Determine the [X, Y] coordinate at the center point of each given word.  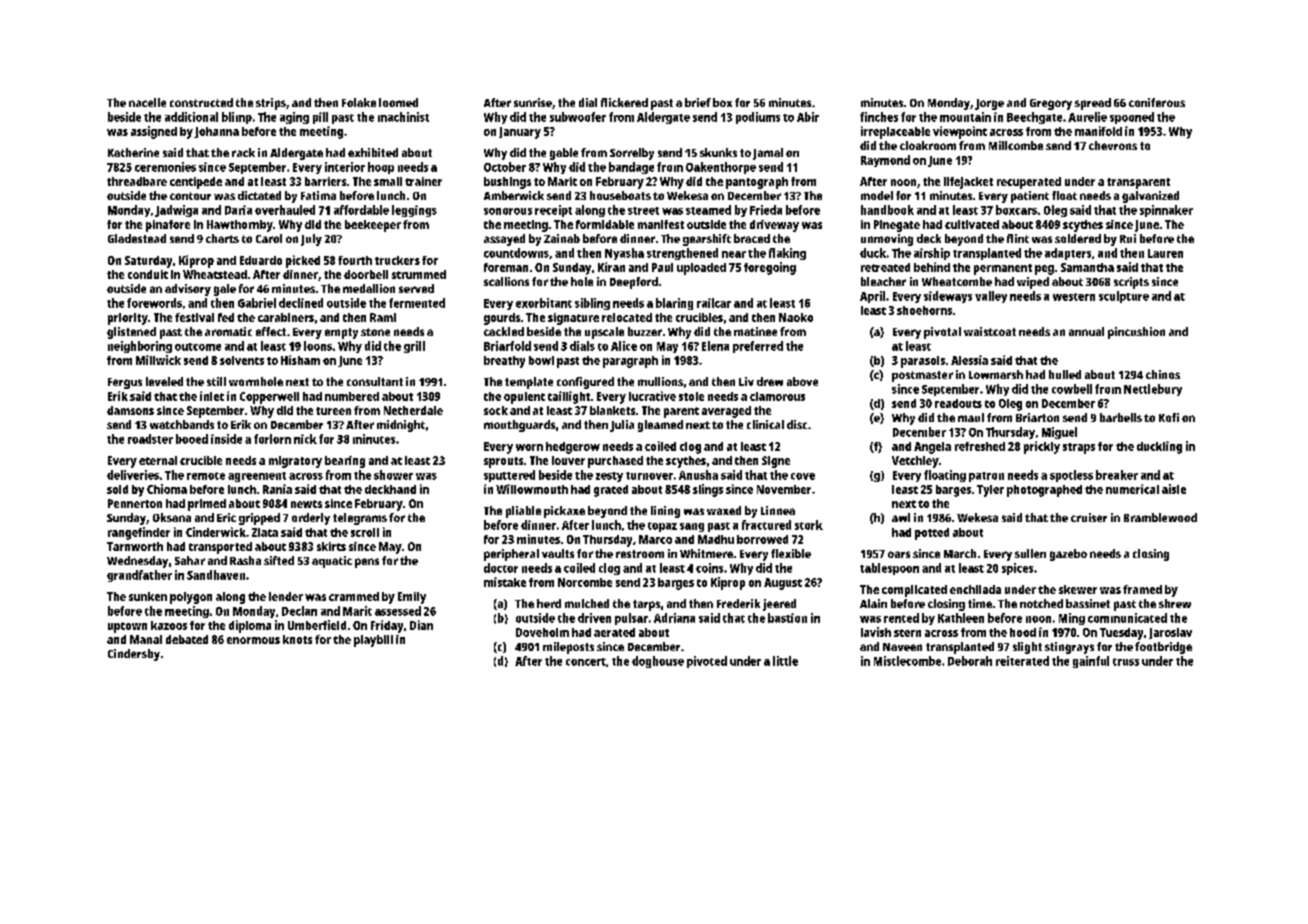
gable [564, 154]
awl [901, 517]
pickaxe [564, 512]
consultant [375, 381]
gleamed [660, 426]
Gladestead [137, 238]
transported [220, 548]
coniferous [1157, 102]
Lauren [1165, 253]
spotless [1071, 476]
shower [393, 475]
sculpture [1124, 297]
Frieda [766, 210]
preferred [758, 347]
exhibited [373, 152]
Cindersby [134, 655]
